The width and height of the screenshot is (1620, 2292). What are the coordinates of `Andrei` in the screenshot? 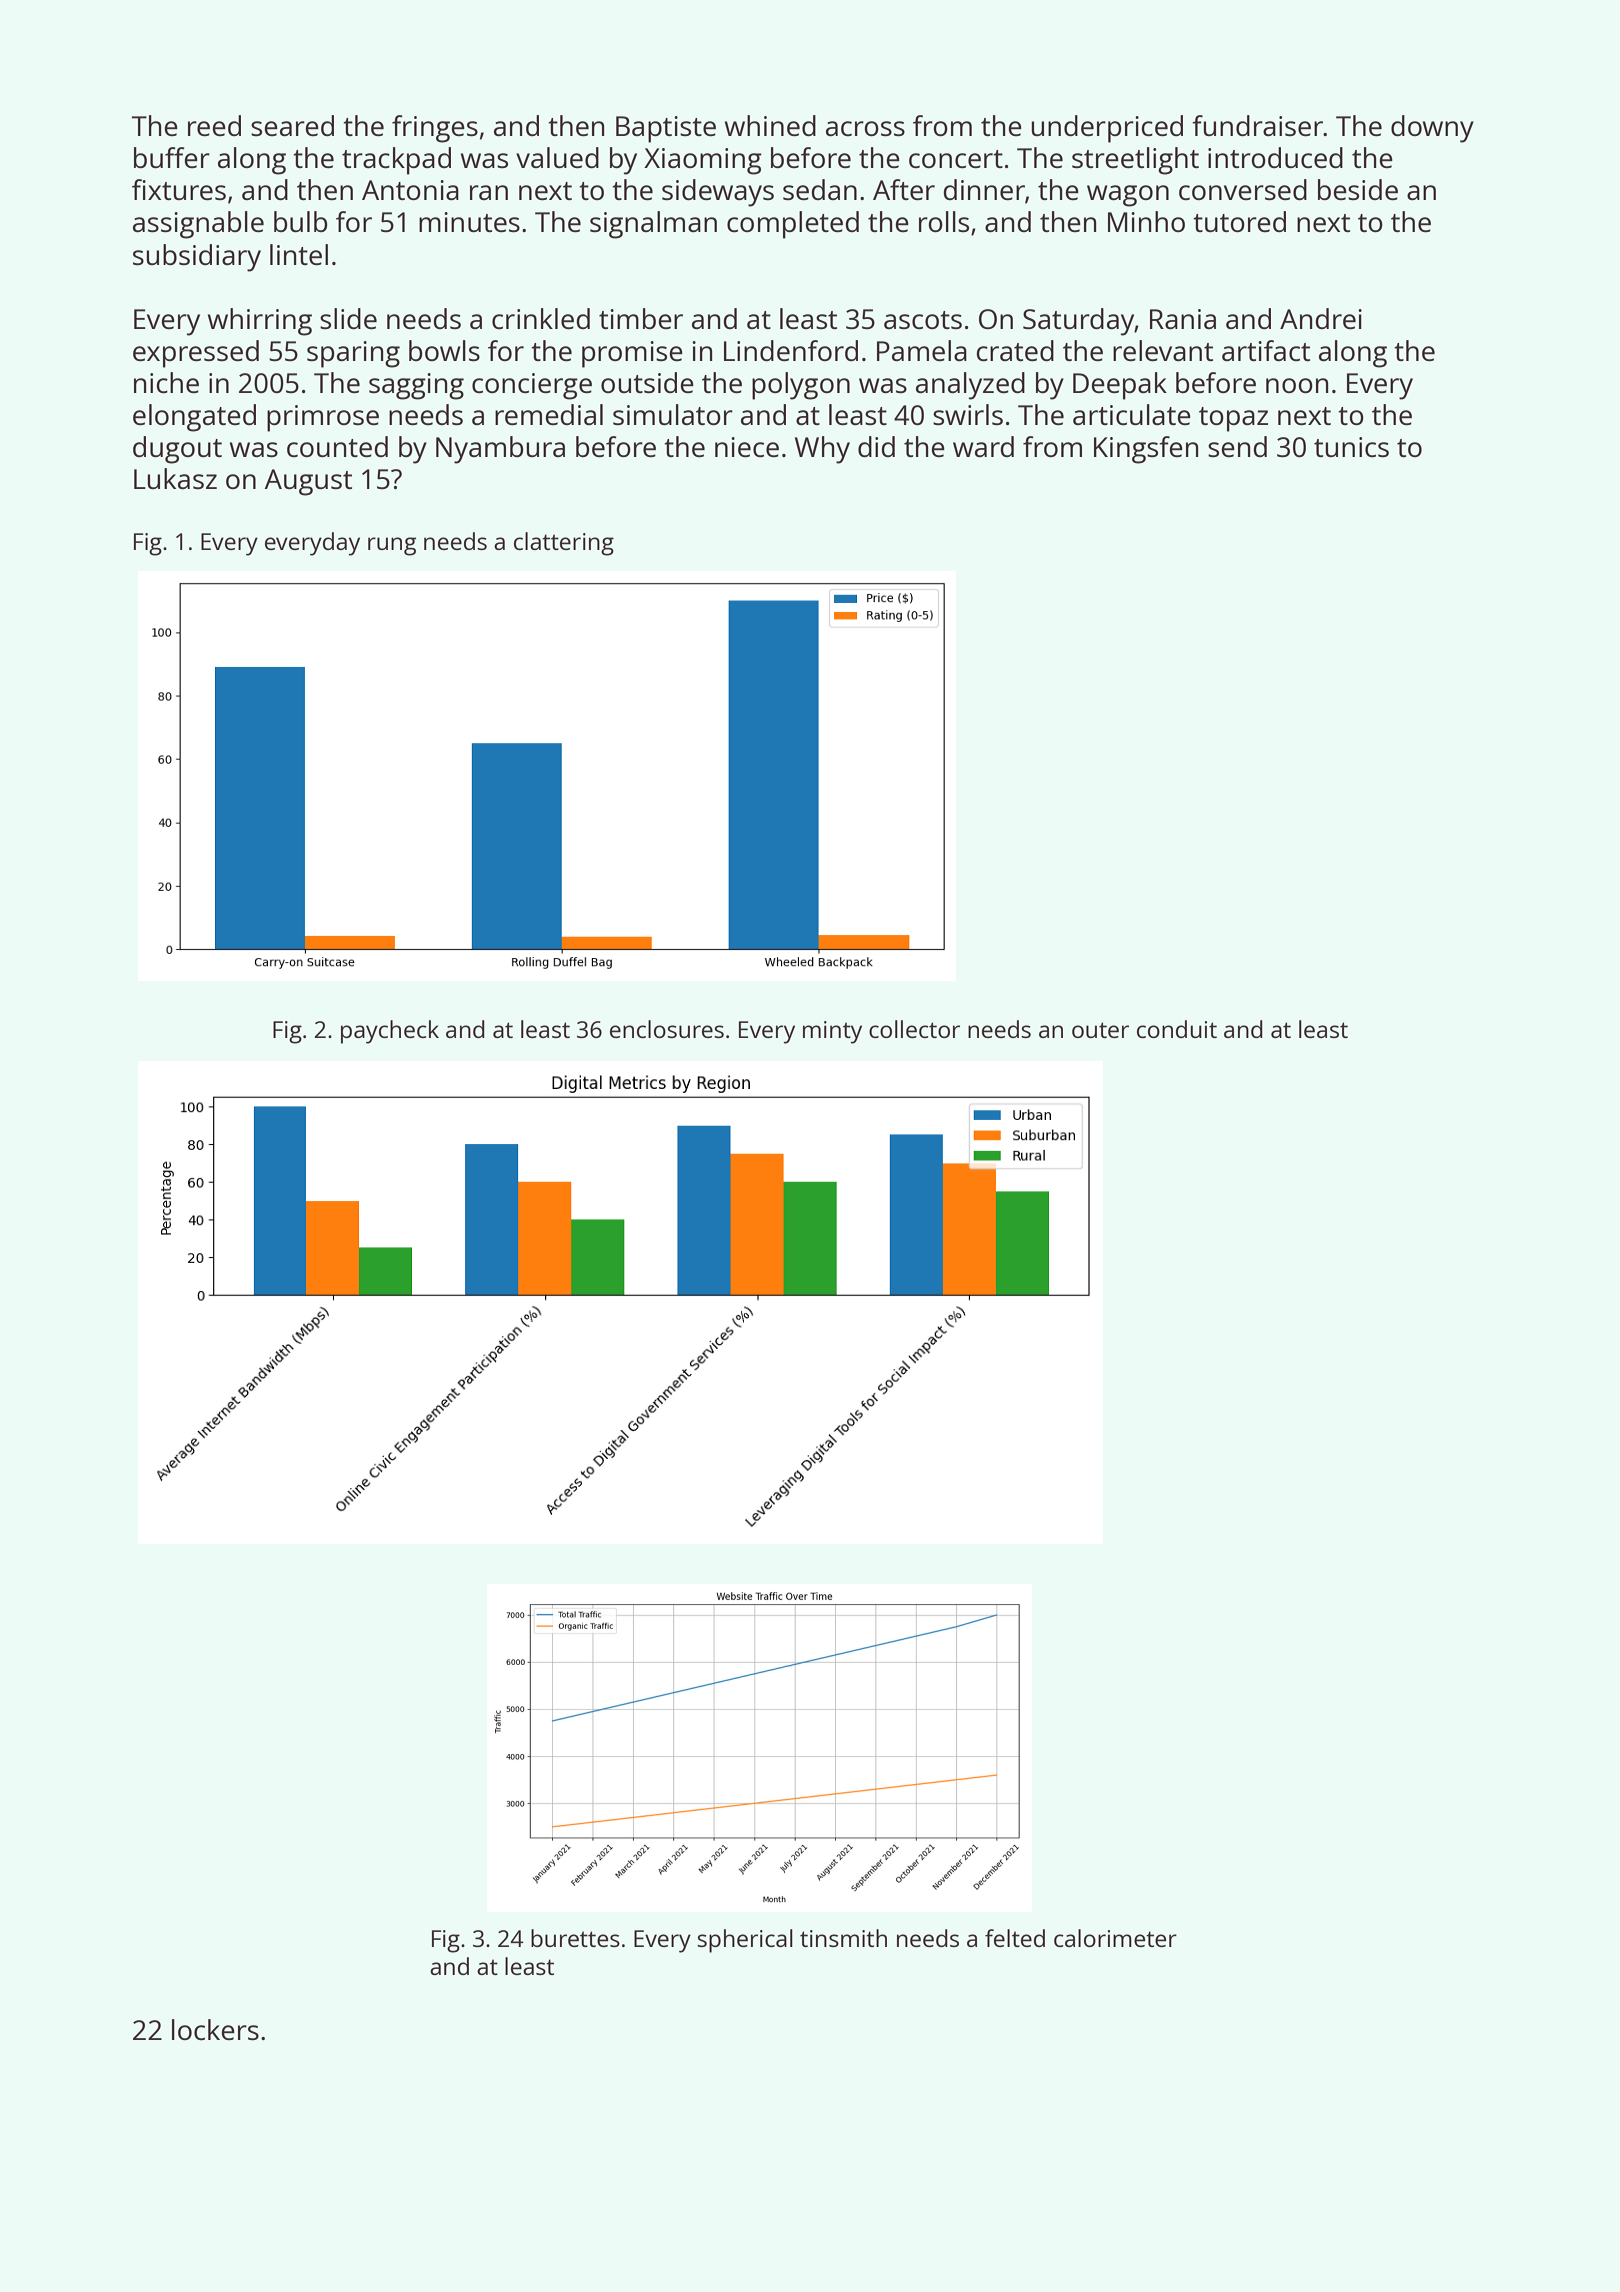 It's located at (1321, 318).
